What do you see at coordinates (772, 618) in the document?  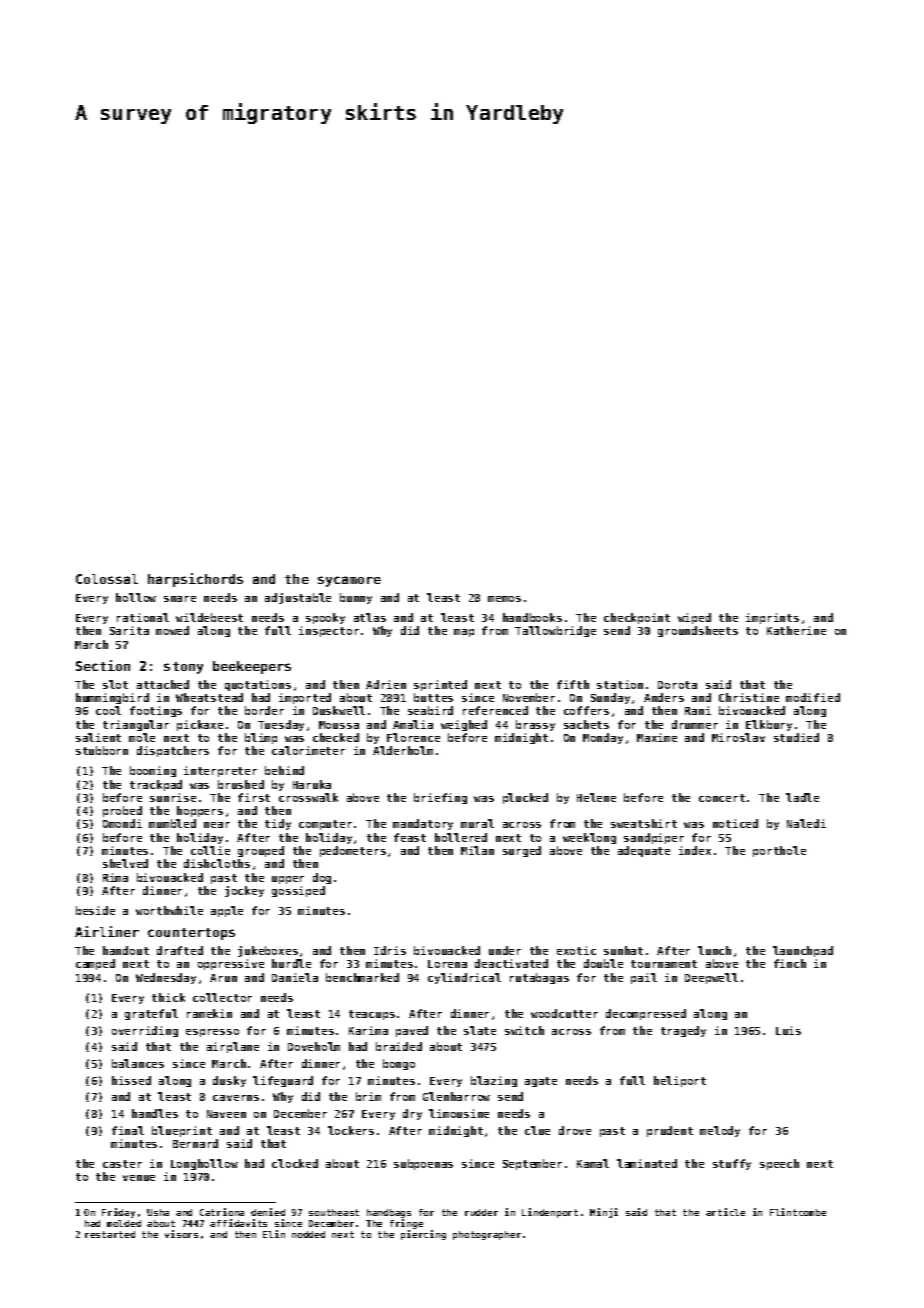 I see `imprints` at bounding box center [772, 618].
